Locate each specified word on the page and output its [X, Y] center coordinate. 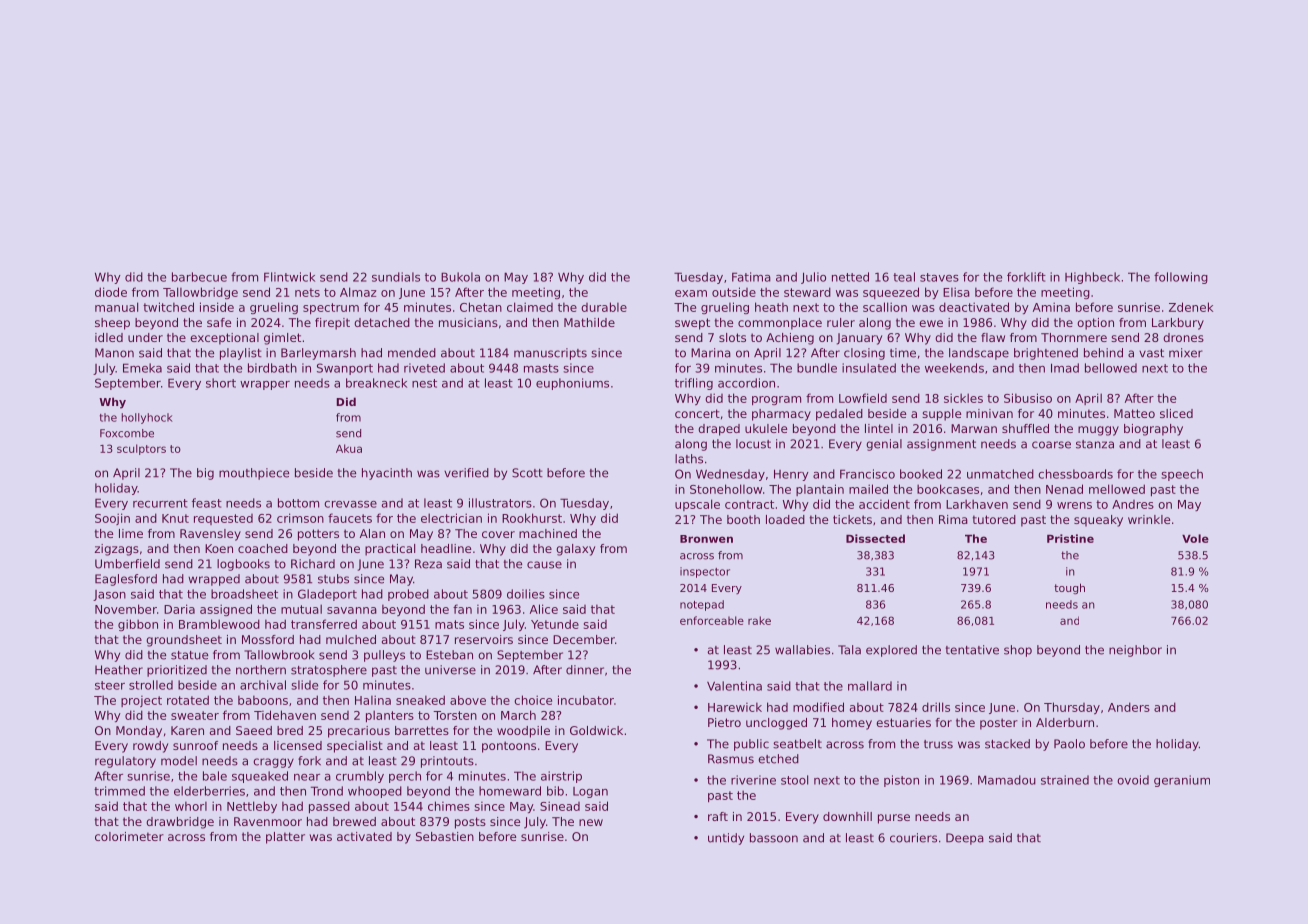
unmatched [1000, 474]
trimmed [119, 791]
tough [1069, 588]
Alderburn [1065, 722]
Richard [313, 564]
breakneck [376, 383]
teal [904, 277]
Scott [527, 473]
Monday [139, 732]
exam [691, 293]
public [751, 745]
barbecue [199, 277]
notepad [702, 605]
